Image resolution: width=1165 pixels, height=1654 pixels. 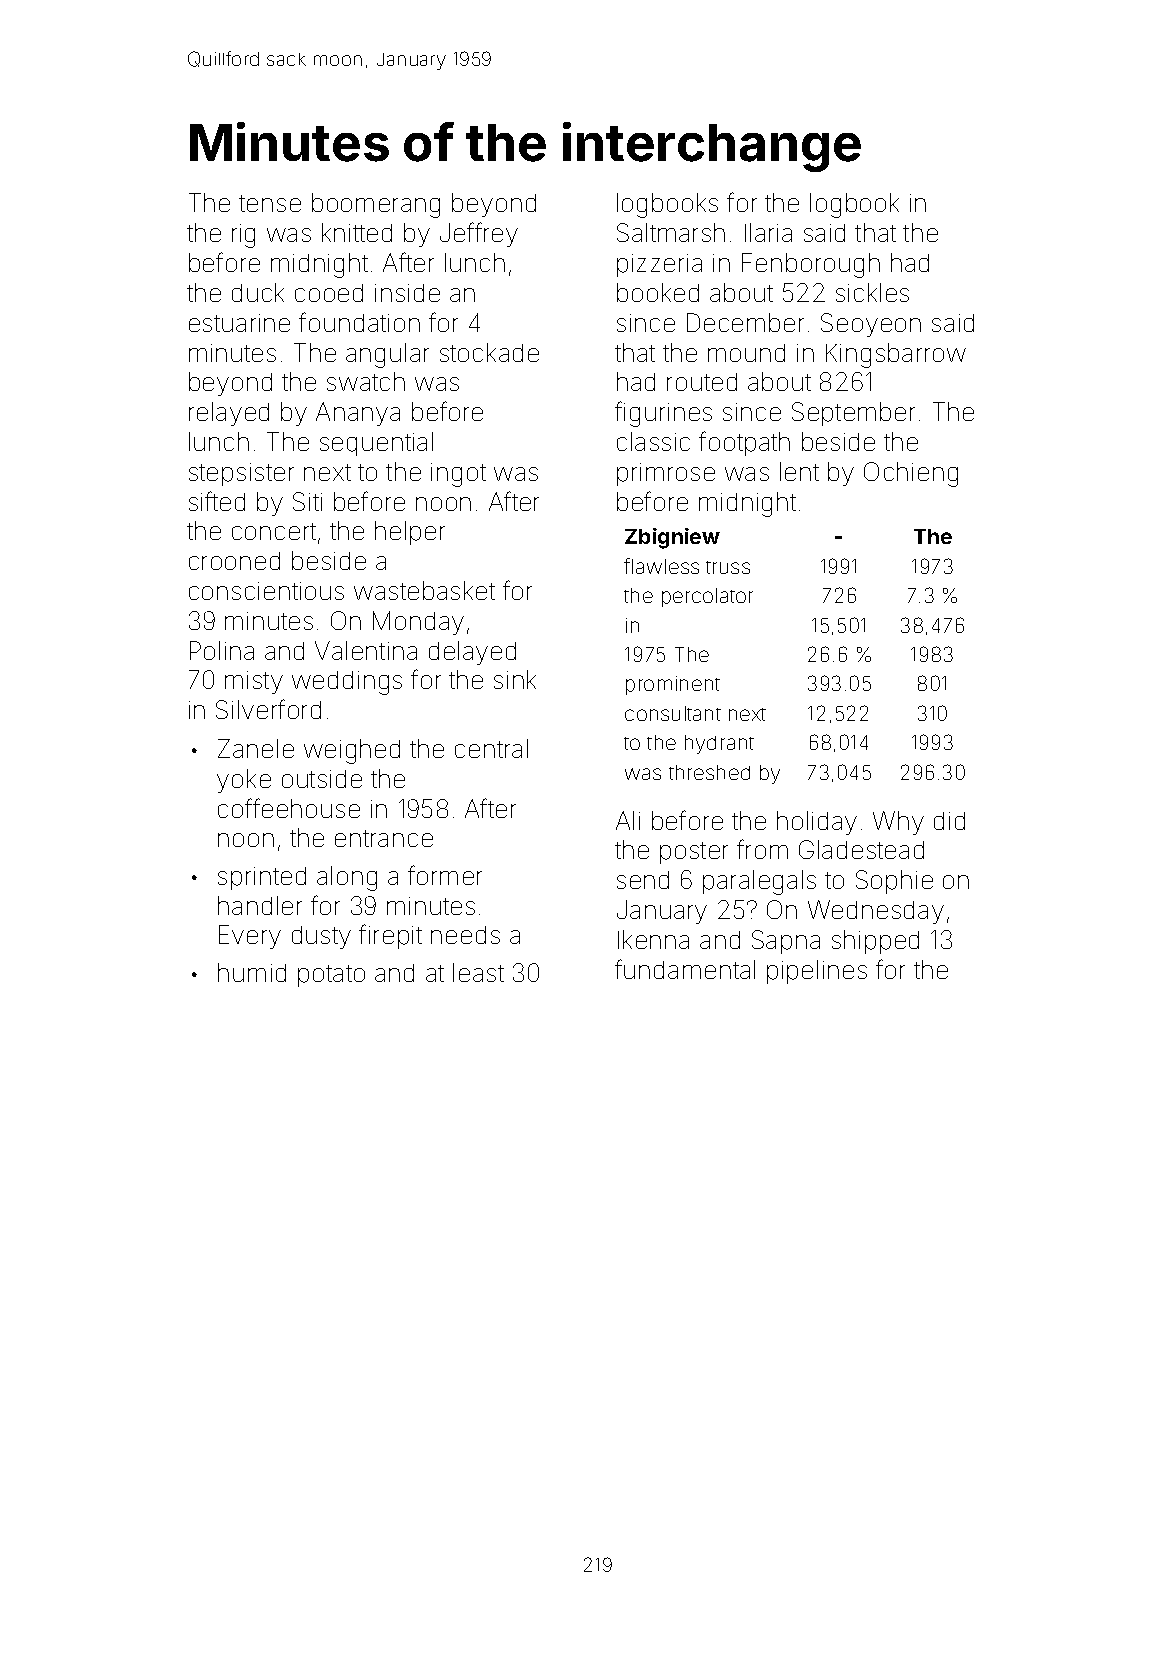 What do you see at coordinates (243, 236) in the screenshot?
I see `rig` at bounding box center [243, 236].
